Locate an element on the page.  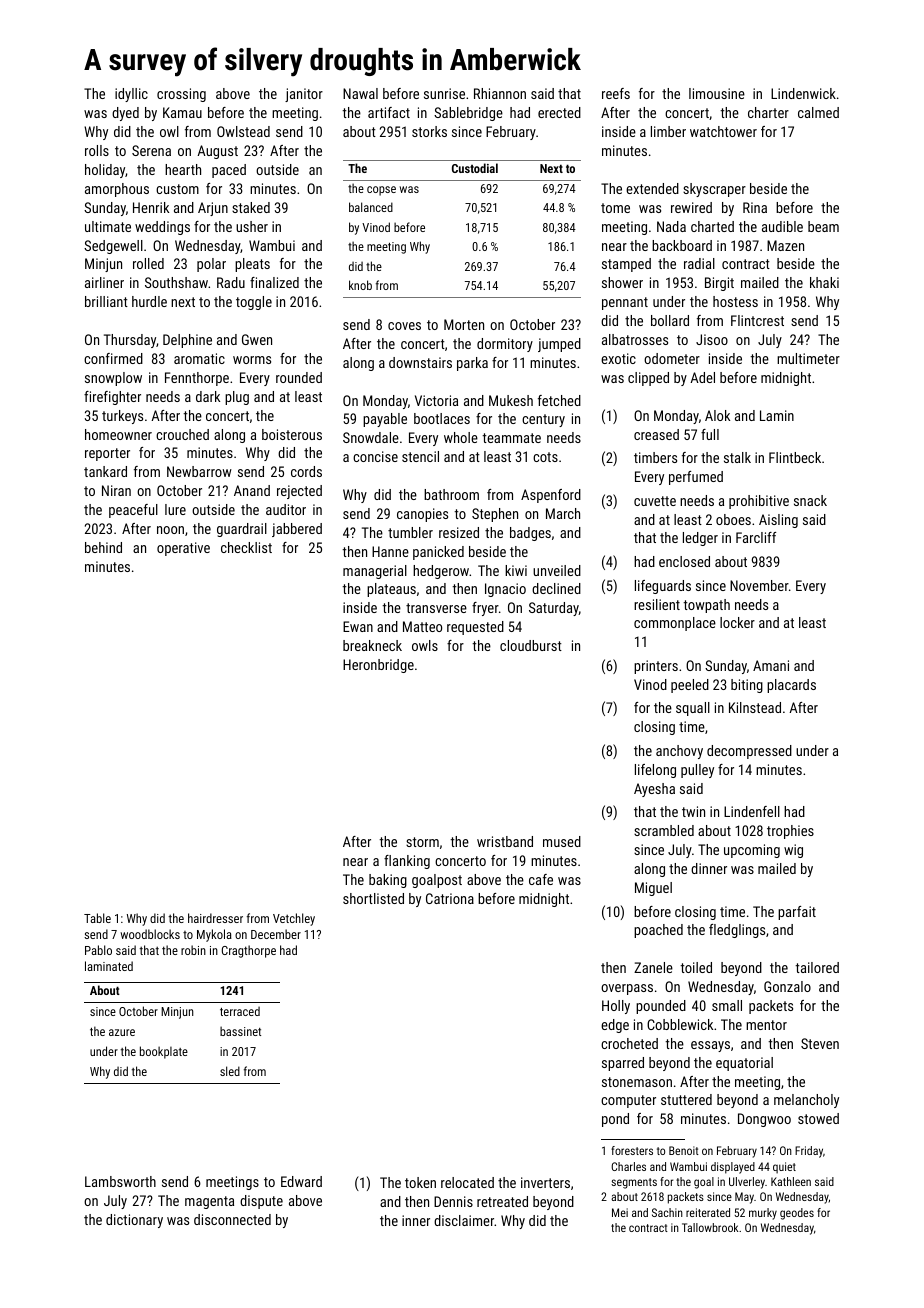
disclaimer is located at coordinates (464, 1220).
